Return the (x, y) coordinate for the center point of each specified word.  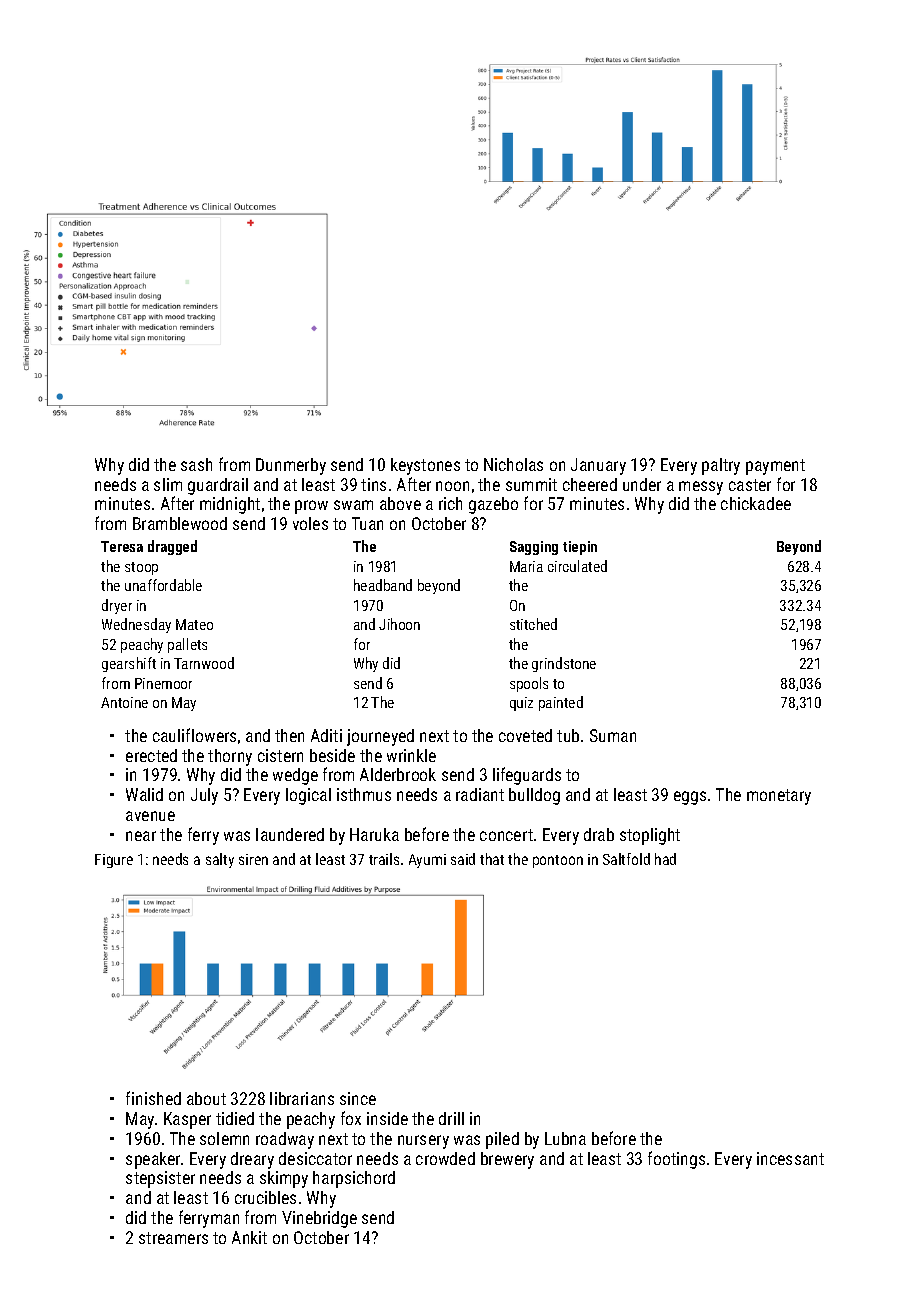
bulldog (534, 796)
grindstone (564, 664)
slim (168, 484)
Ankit (249, 1237)
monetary (779, 797)
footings (676, 1160)
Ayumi (427, 861)
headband (383, 585)
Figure (114, 861)
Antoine (124, 702)
